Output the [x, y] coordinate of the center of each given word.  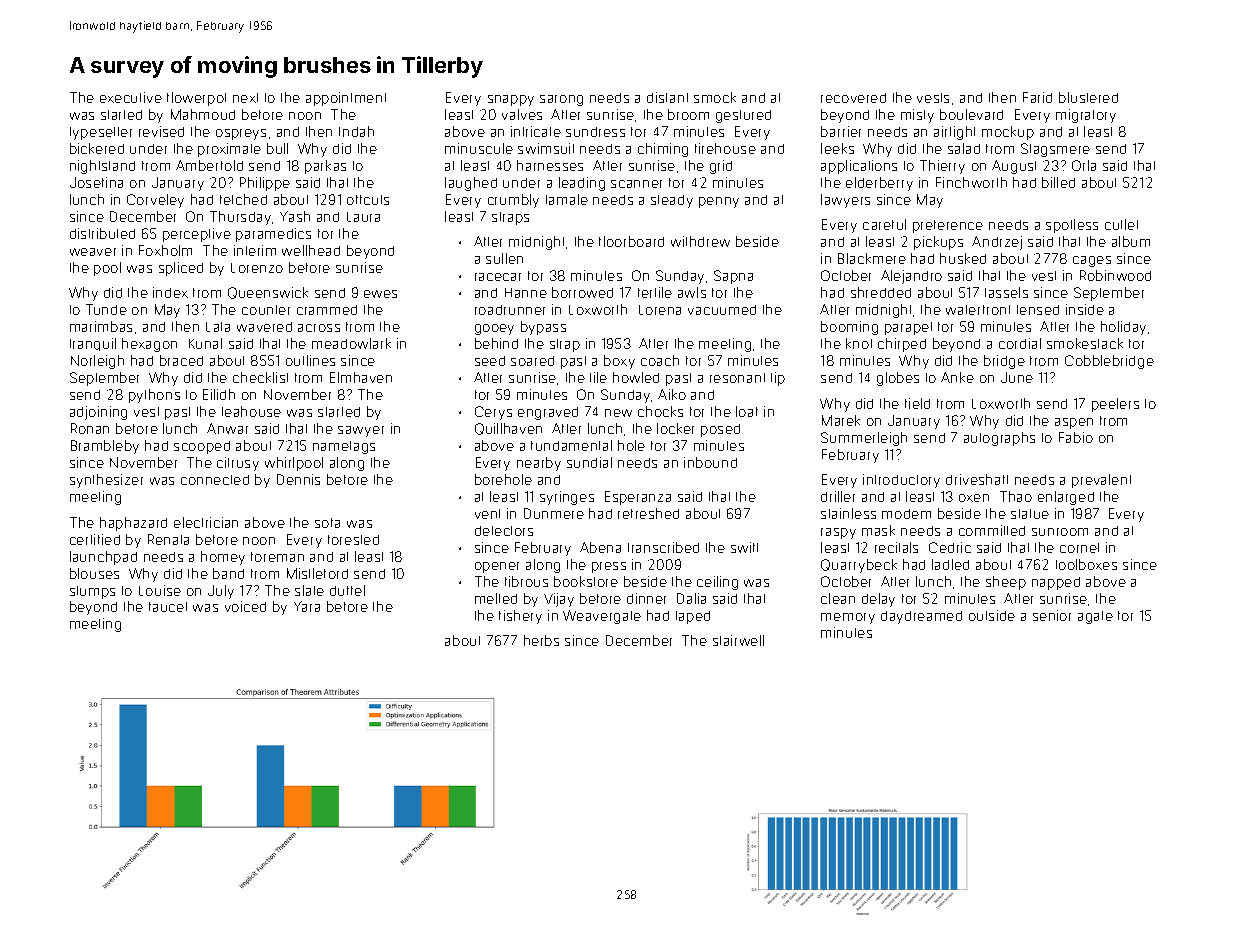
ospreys [241, 134]
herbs [541, 640]
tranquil [93, 344]
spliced [181, 269]
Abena [600, 547]
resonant [737, 378]
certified [95, 539]
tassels [1006, 292]
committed [992, 530]
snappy [511, 100]
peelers [1115, 405]
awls [692, 292]
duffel [347, 590]
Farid [1037, 97]
